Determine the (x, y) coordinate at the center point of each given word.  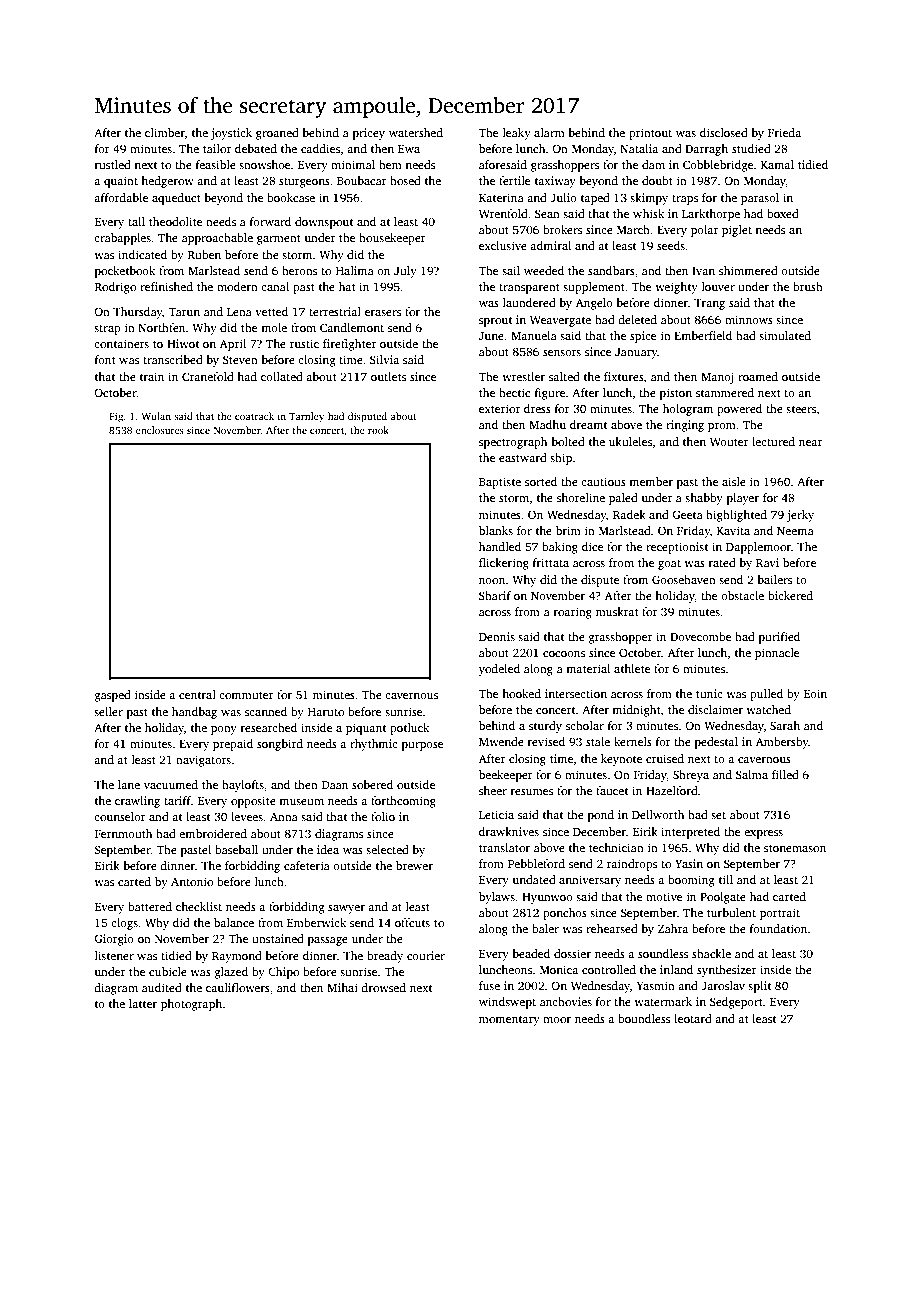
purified (779, 638)
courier (426, 955)
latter (143, 1003)
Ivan (703, 271)
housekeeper (392, 239)
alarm (549, 132)
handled (500, 546)
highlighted (736, 516)
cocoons (564, 654)
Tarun (184, 312)
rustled (113, 164)
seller (108, 711)
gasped (113, 696)
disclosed (724, 132)
